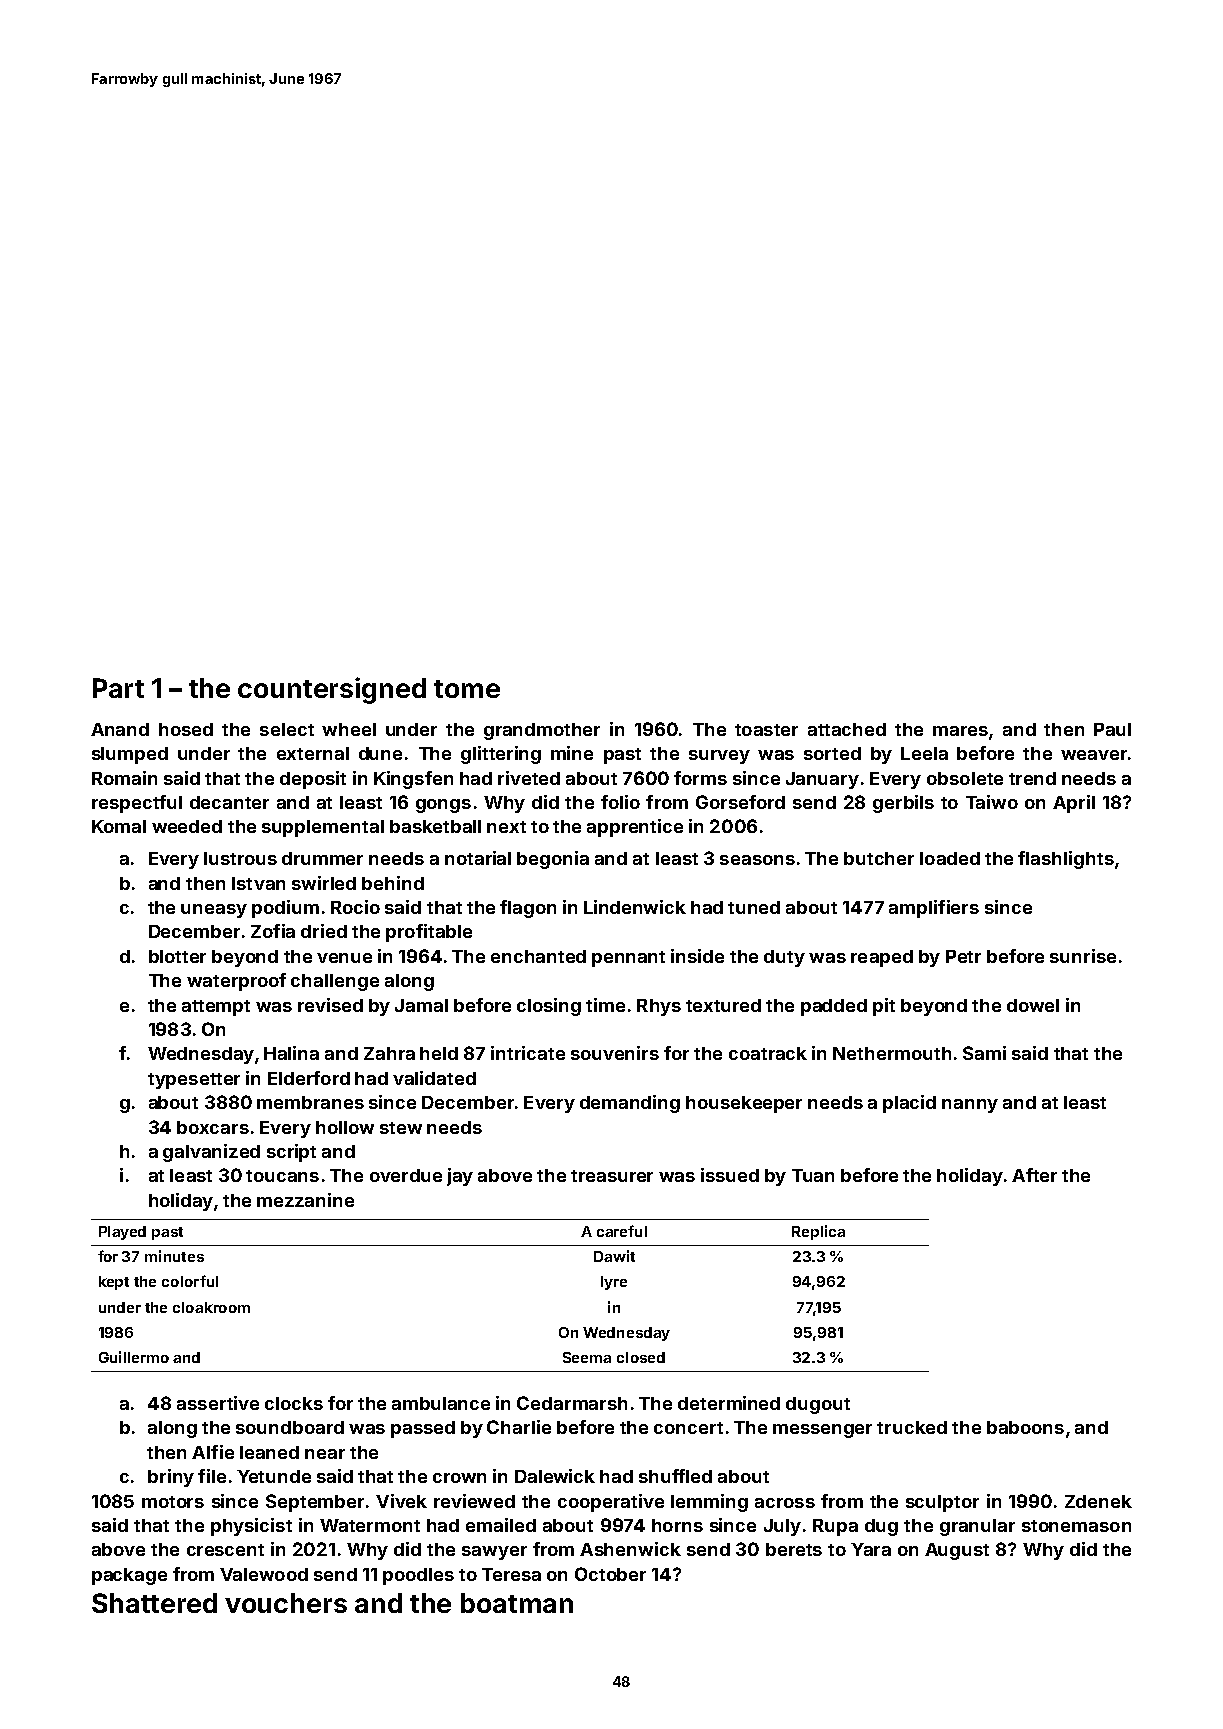 This screenshot has width=1223, height=1729. What do you see at coordinates (355, 907) in the screenshot?
I see `Rocio` at bounding box center [355, 907].
